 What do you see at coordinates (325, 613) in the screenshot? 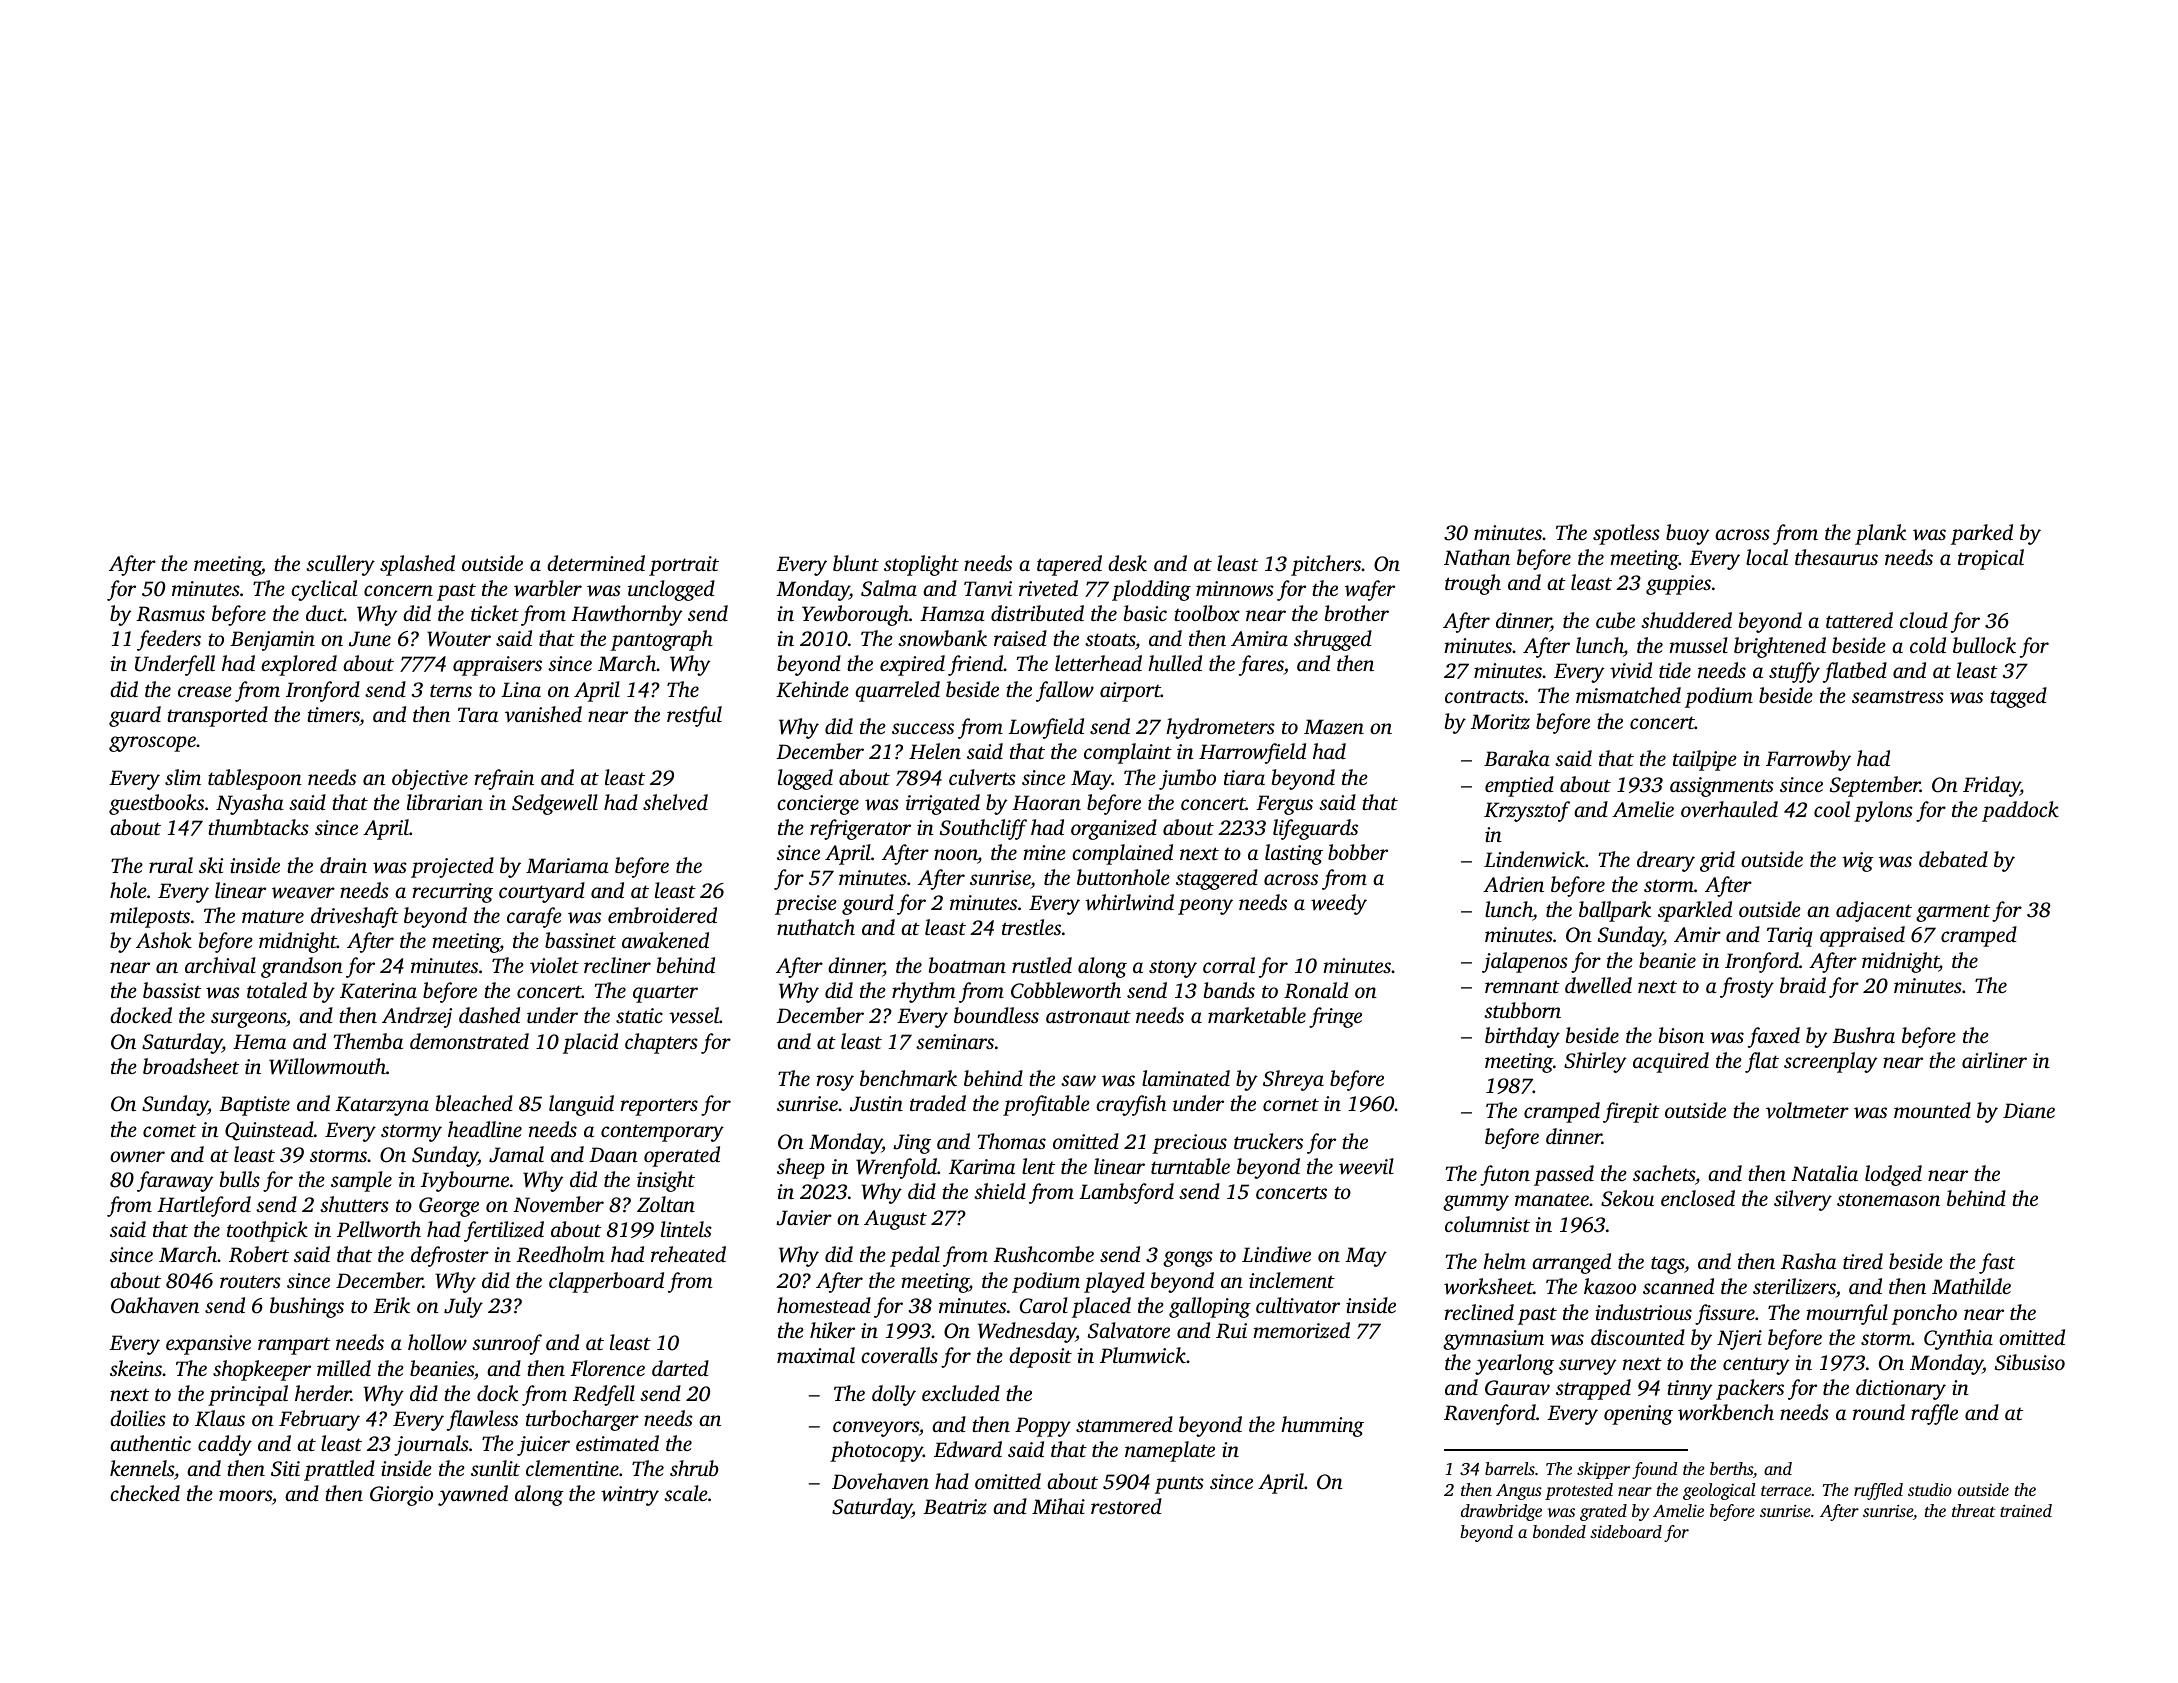
I see `duct` at bounding box center [325, 613].
